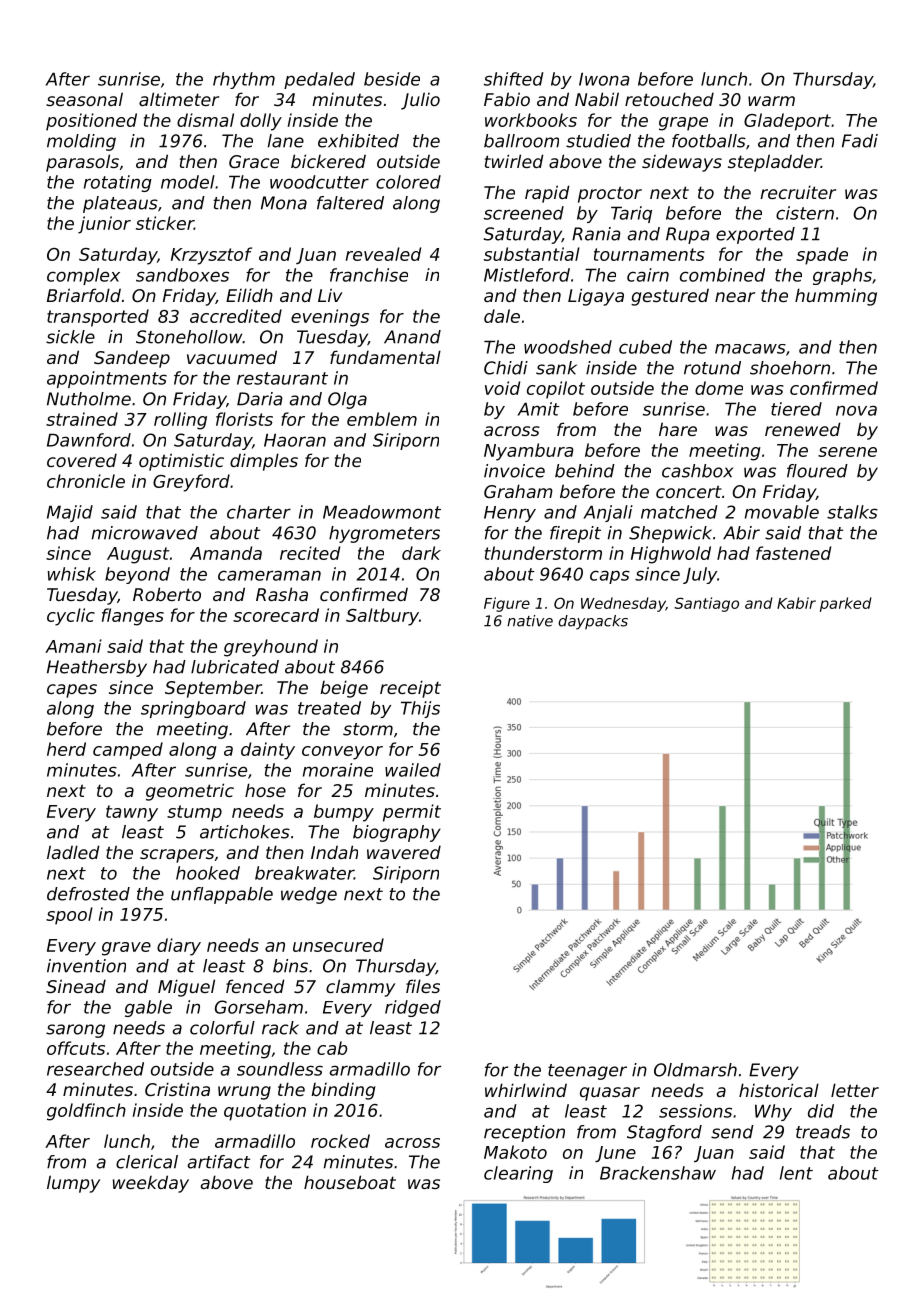 This screenshot has width=924, height=1308. I want to click on seasonal, so click(84, 99).
